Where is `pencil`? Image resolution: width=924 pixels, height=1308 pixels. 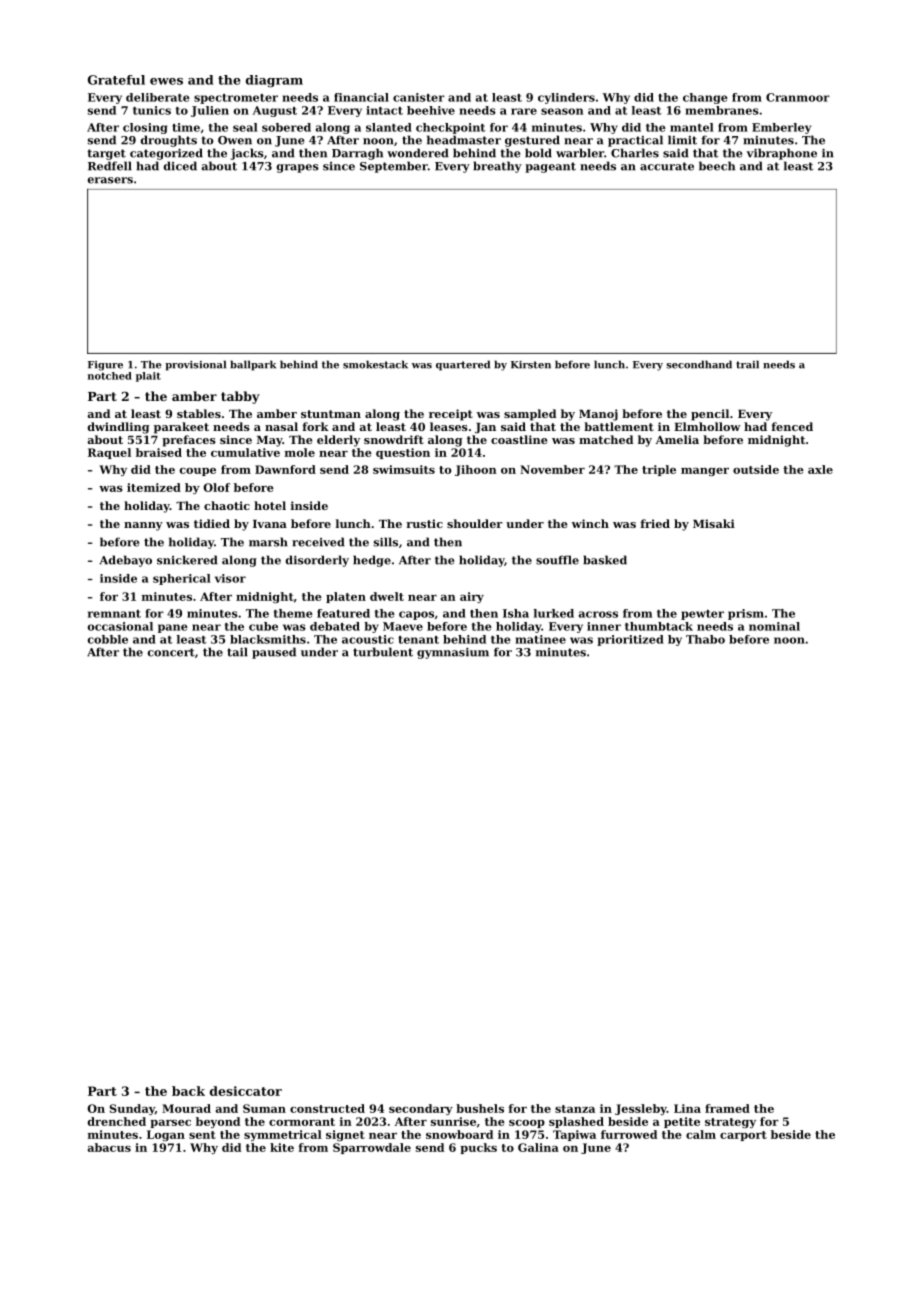
pencil is located at coordinates (710, 415).
